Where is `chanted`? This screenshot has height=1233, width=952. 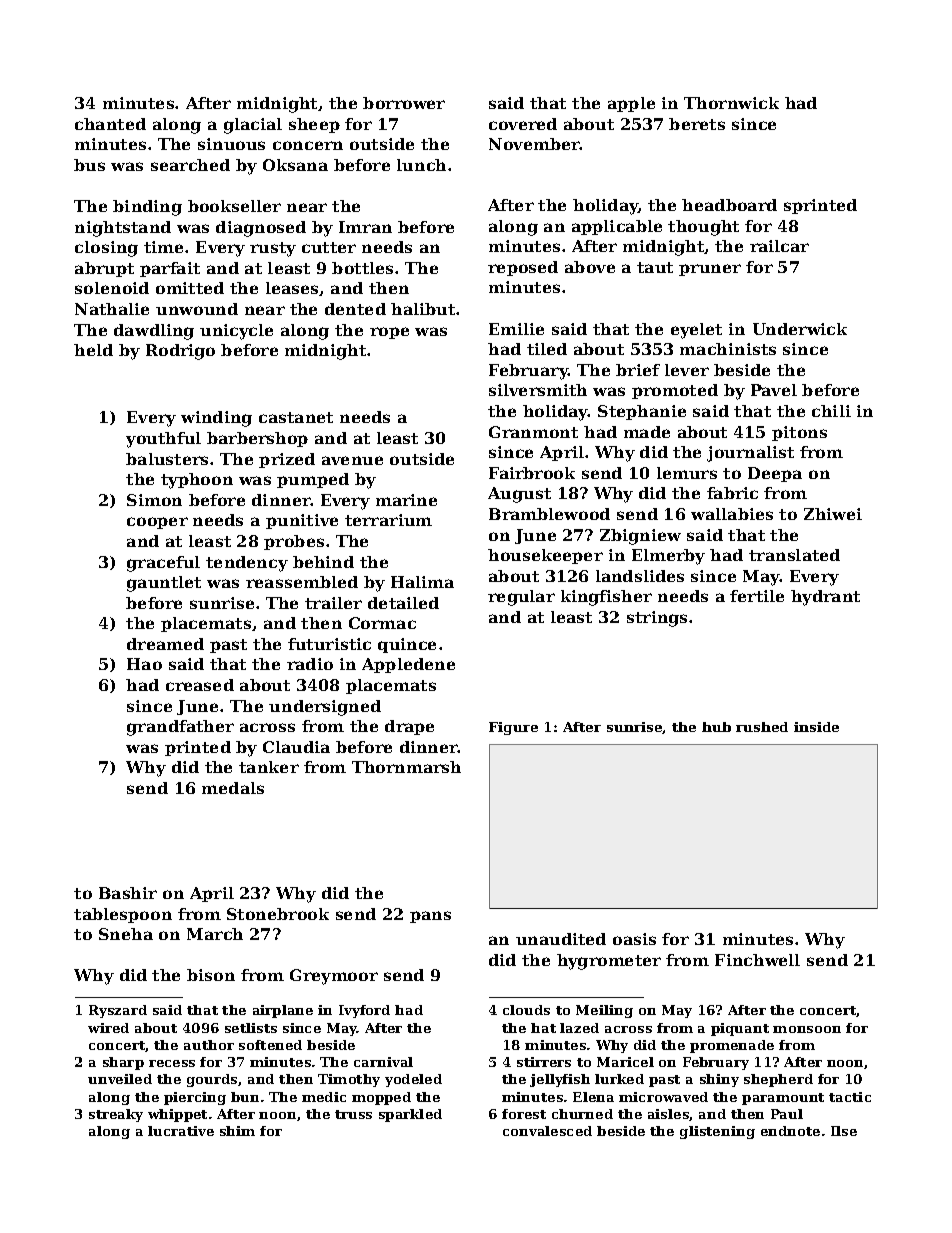
chanted is located at coordinates (110, 124).
